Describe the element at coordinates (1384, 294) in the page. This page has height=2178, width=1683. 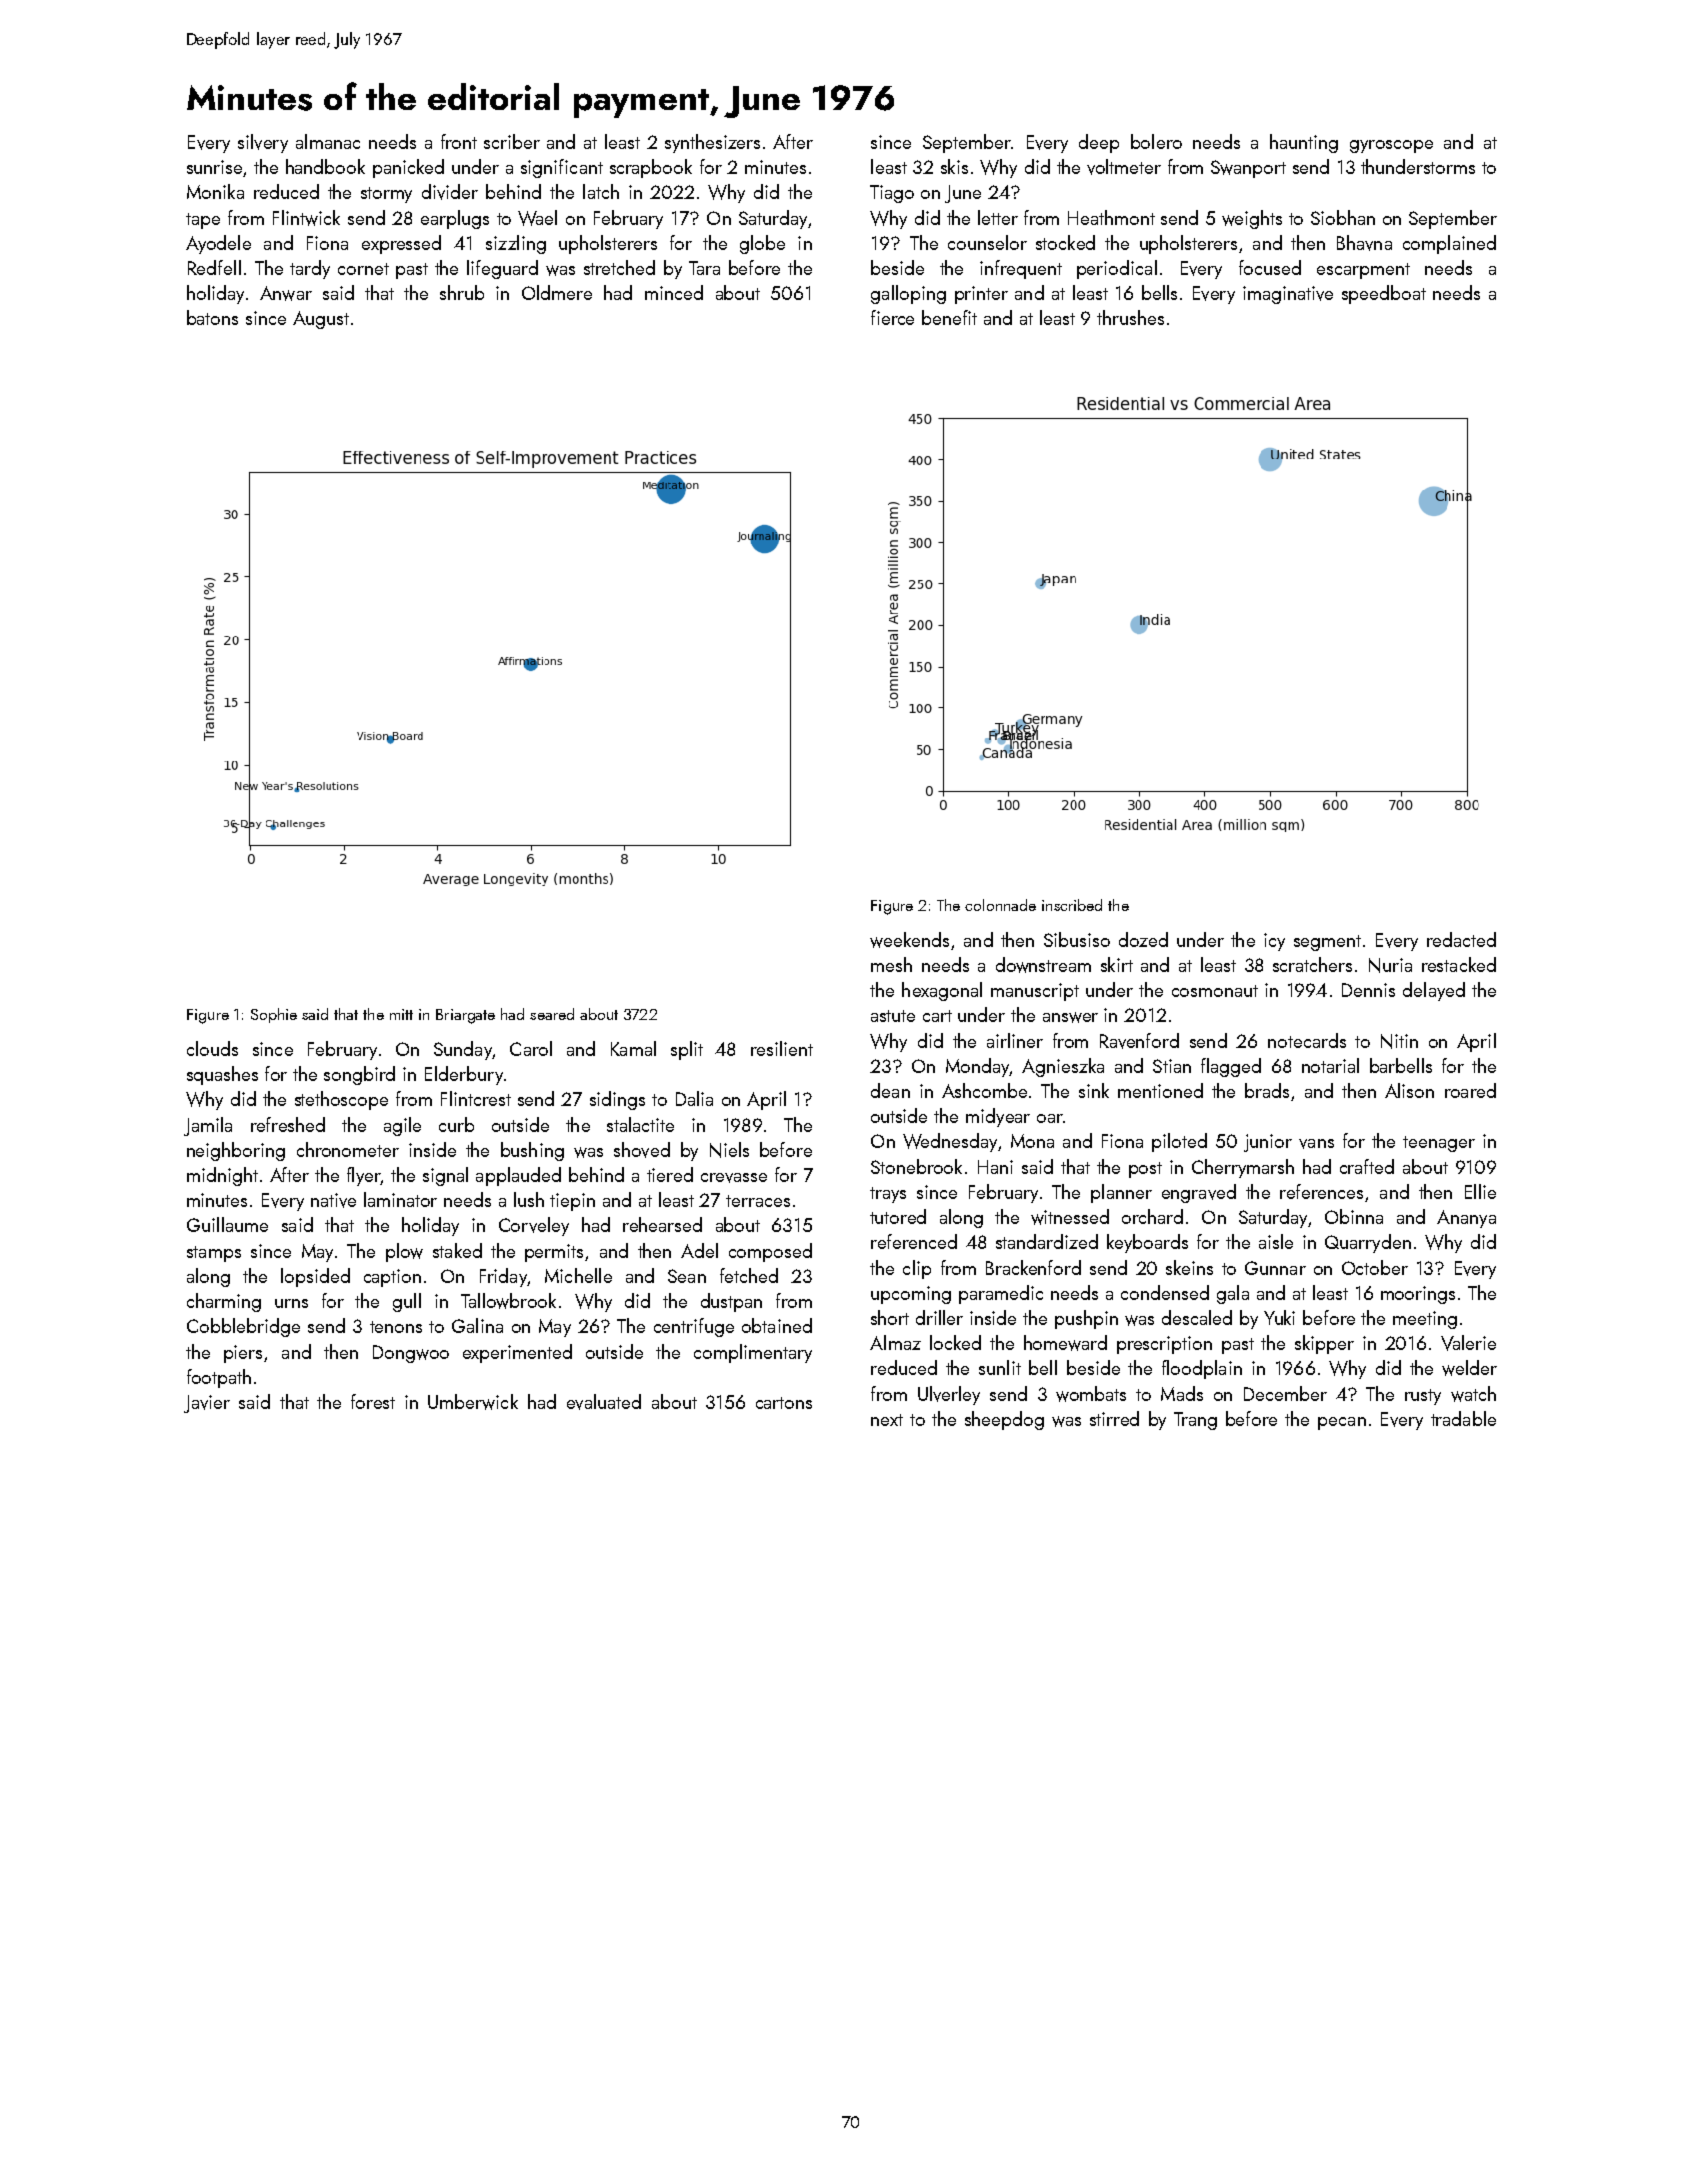
I see `speedboat` at that location.
